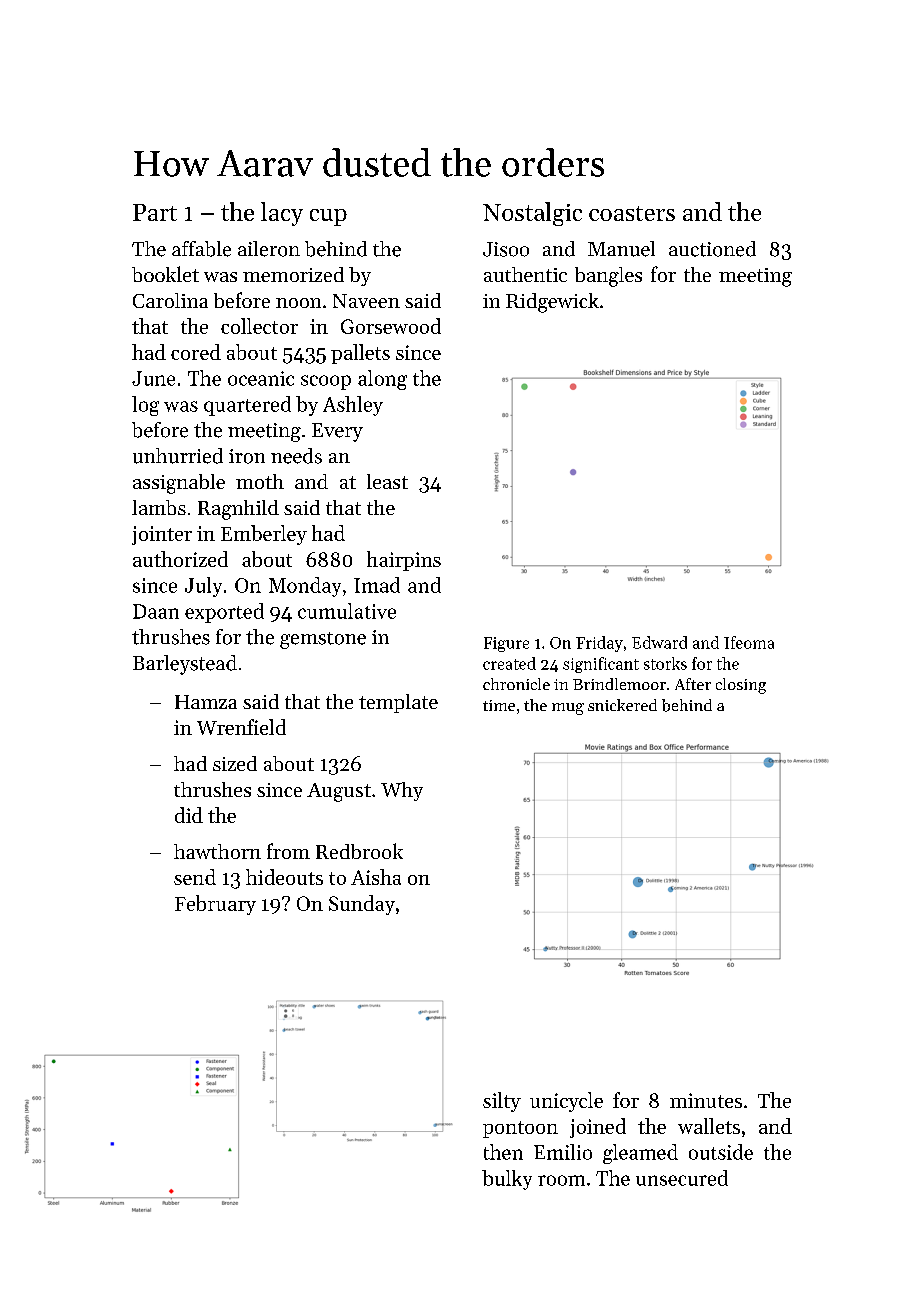 The image size is (924, 1311). What do you see at coordinates (189, 815) in the screenshot?
I see `did` at bounding box center [189, 815].
